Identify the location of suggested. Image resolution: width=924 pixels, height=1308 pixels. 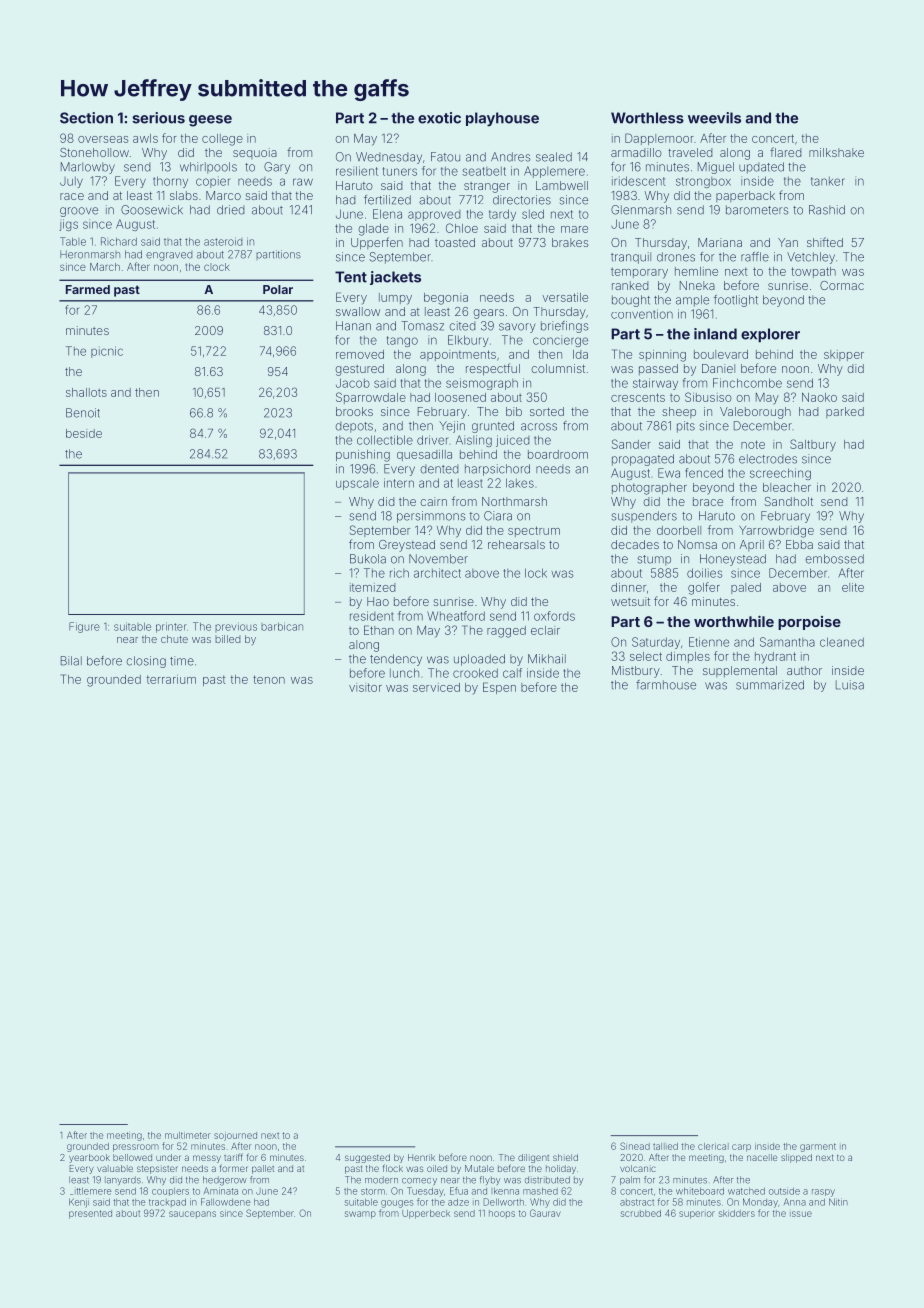
(367, 1158).
